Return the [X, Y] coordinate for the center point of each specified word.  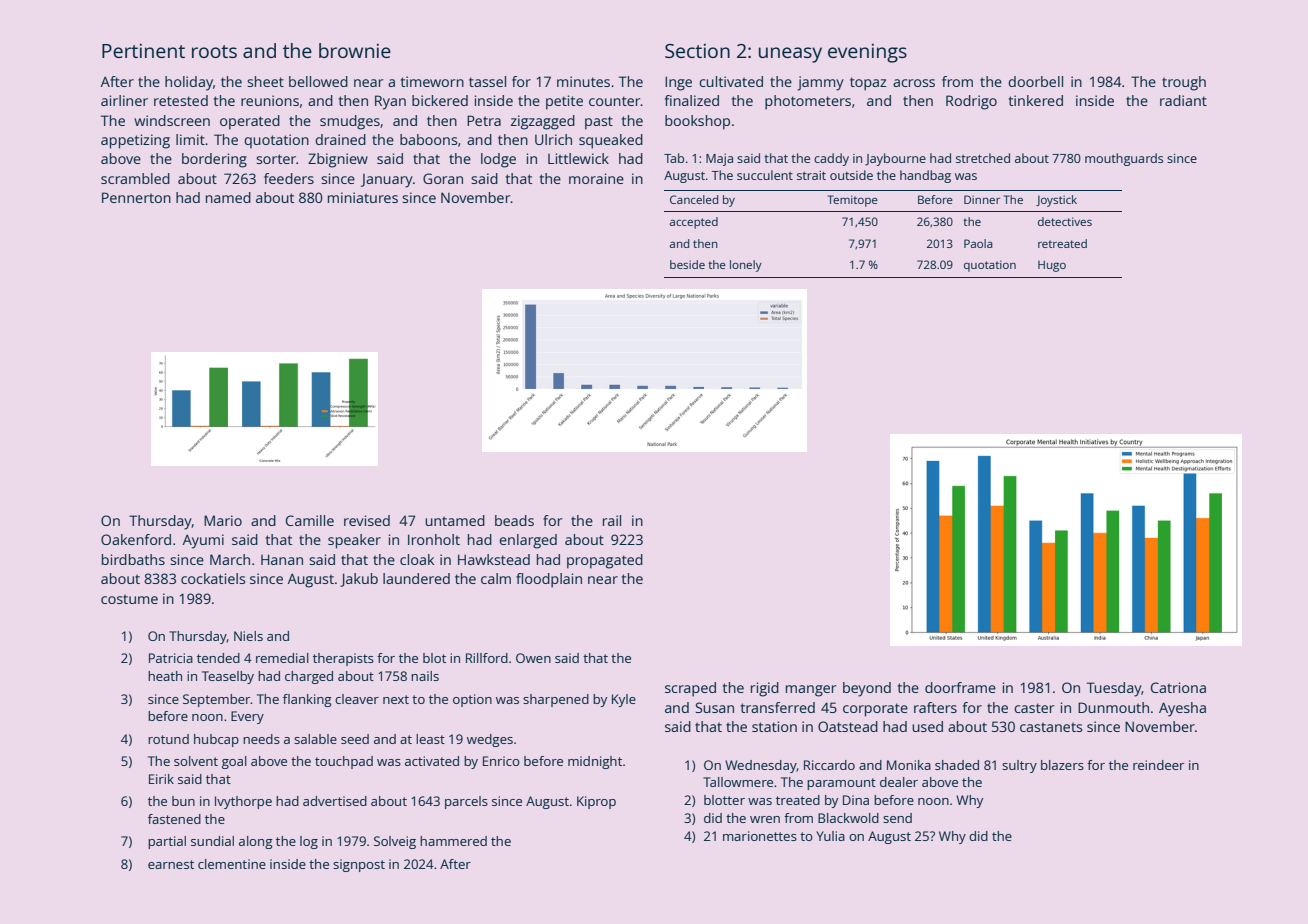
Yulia [830, 836]
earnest [171, 864]
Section [697, 51]
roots [214, 51]
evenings [867, 53]
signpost [359, 865]
